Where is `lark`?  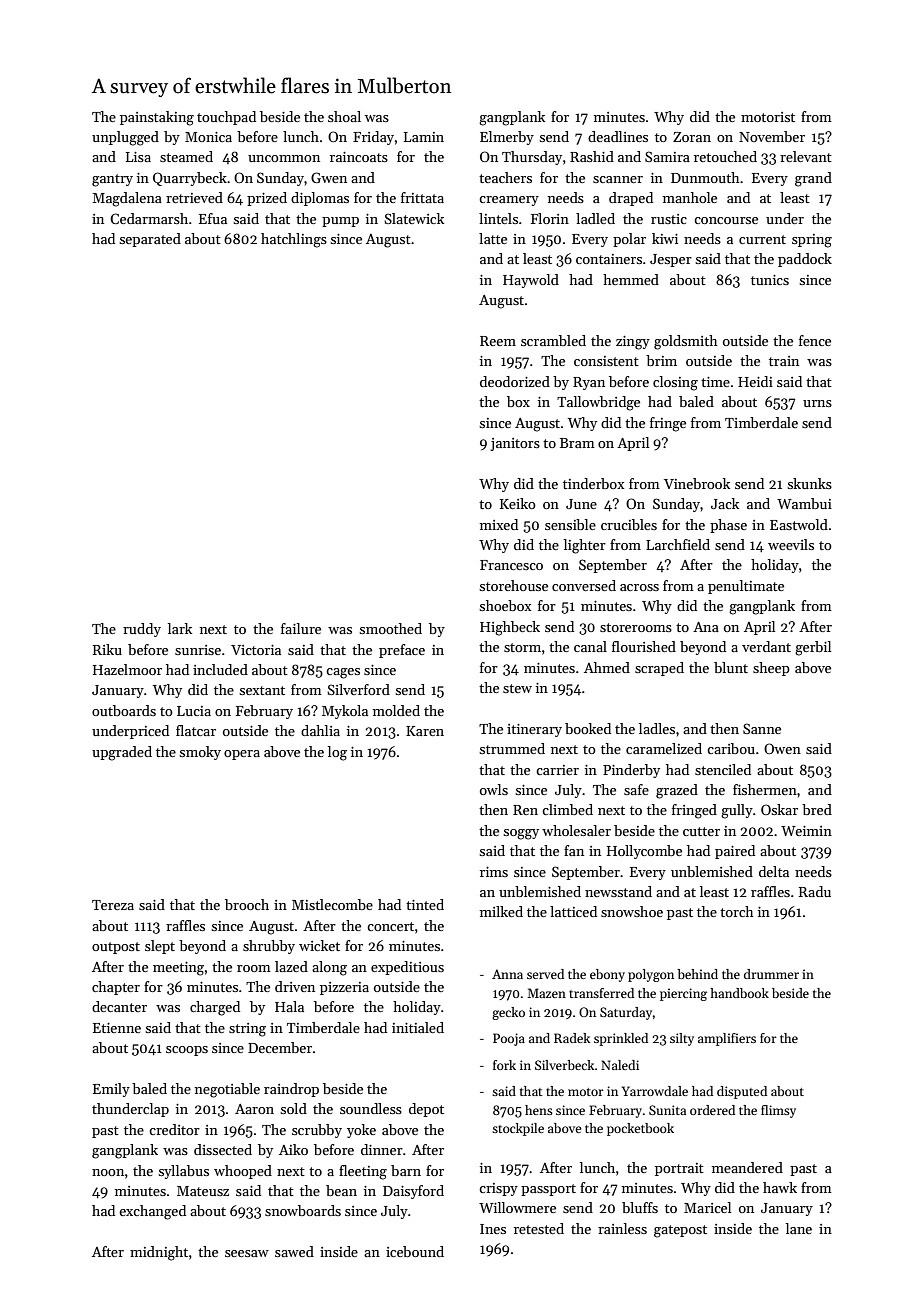 lark is located at coordinates (180, 628).
